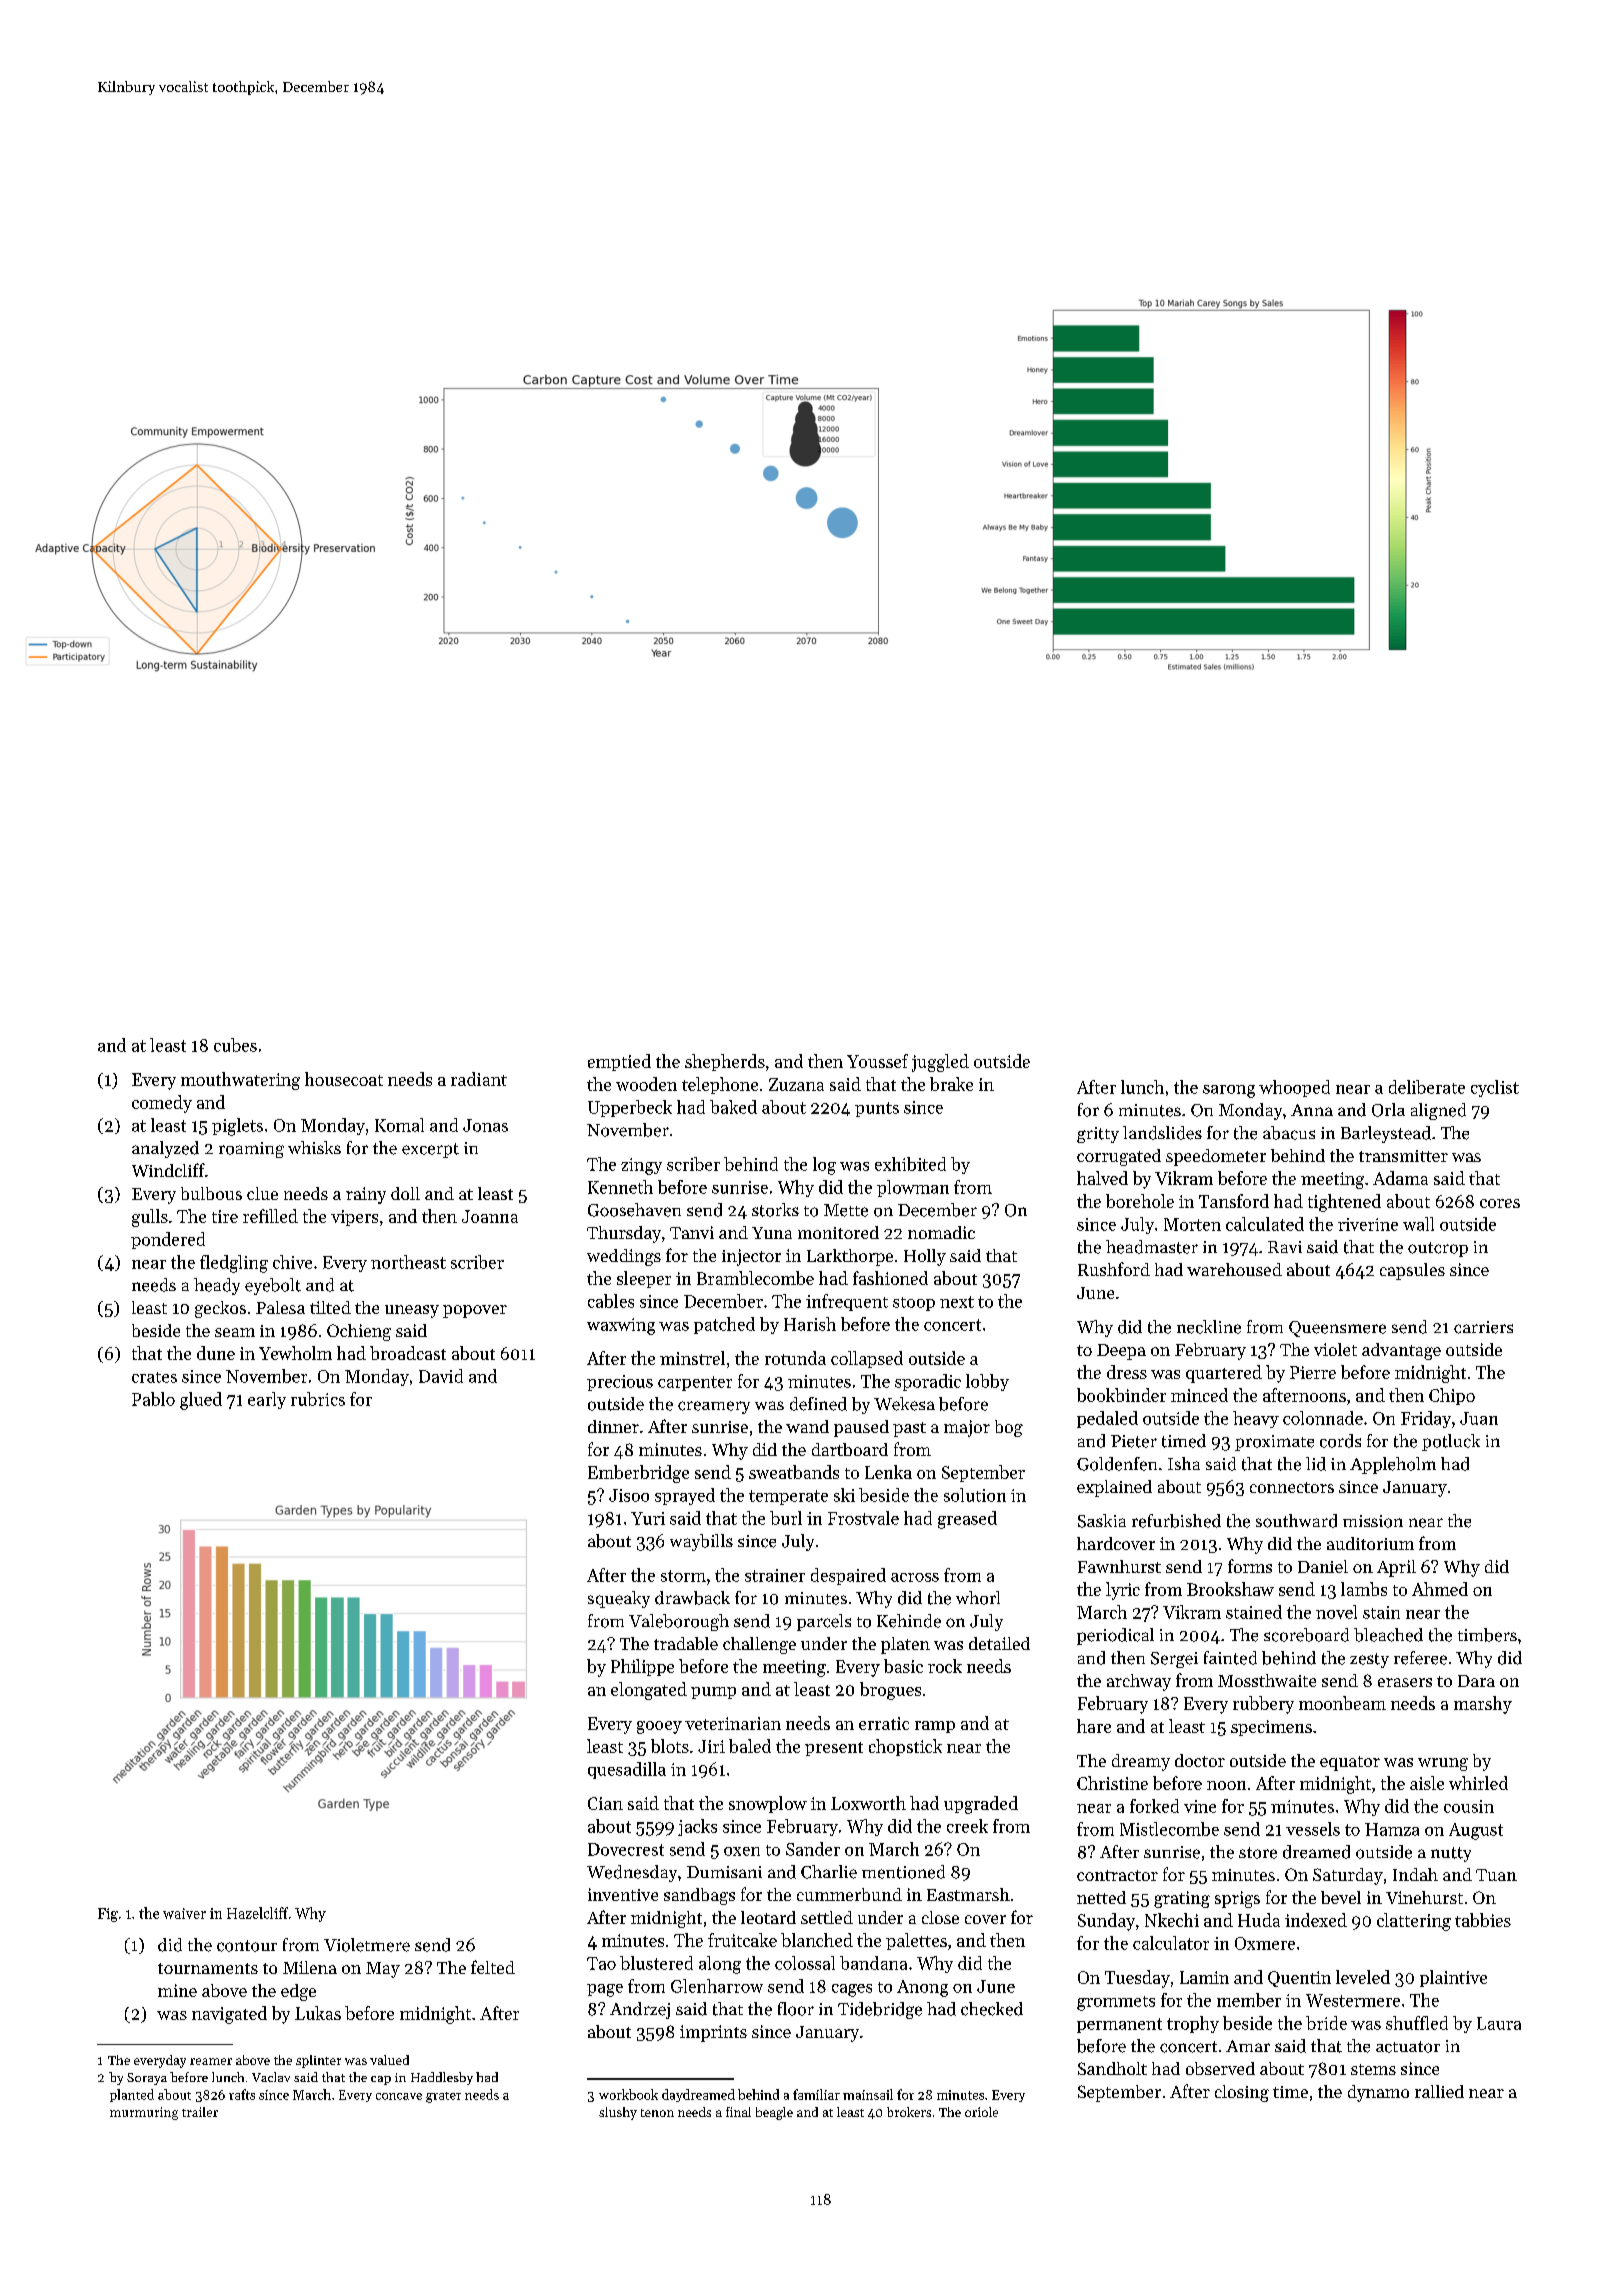 This image has height=2292, width=1620. I want to click on Adama, so click(1400, 1178).
